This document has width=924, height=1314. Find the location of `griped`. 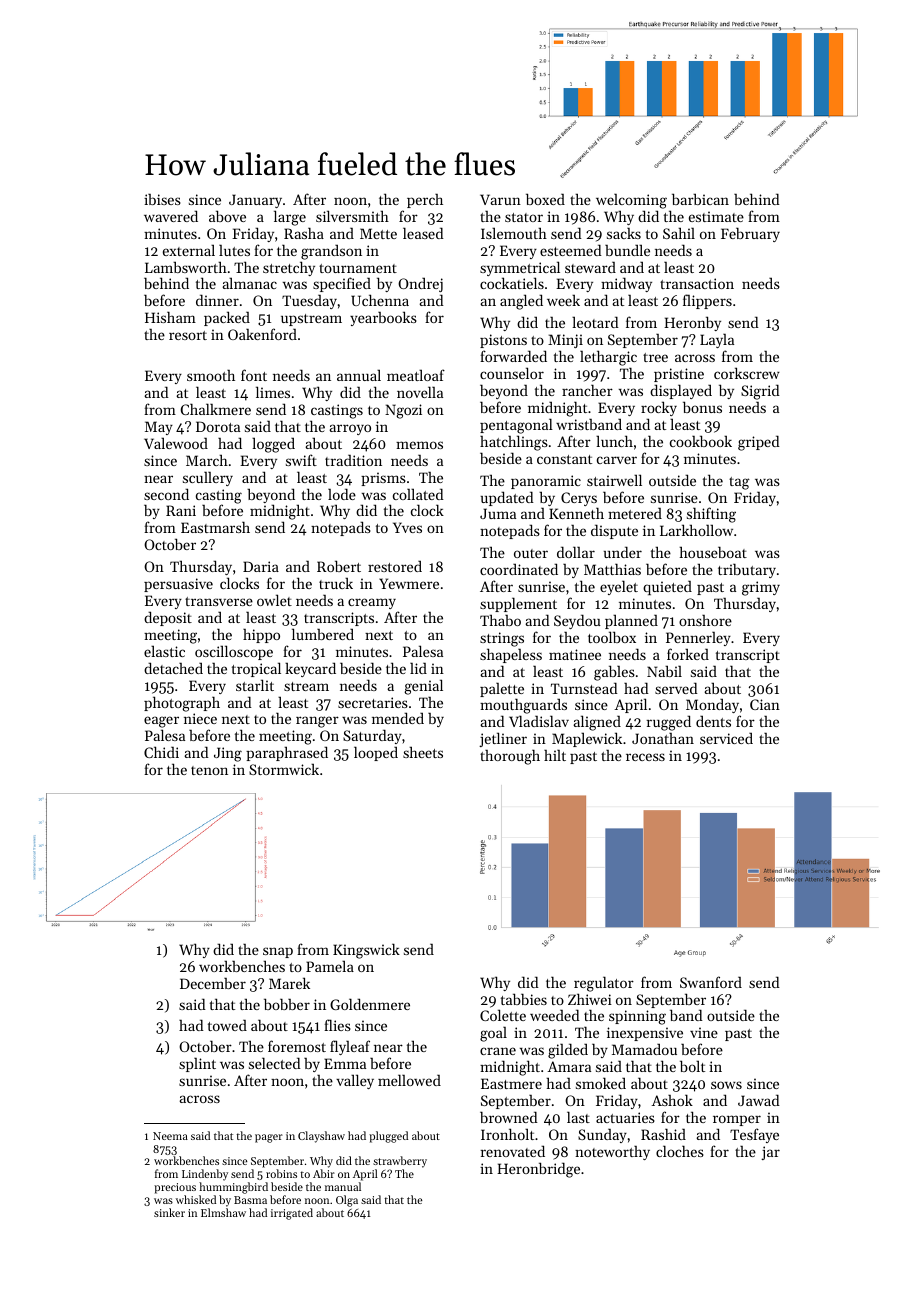

griped is located at coordinates (759, 443).
